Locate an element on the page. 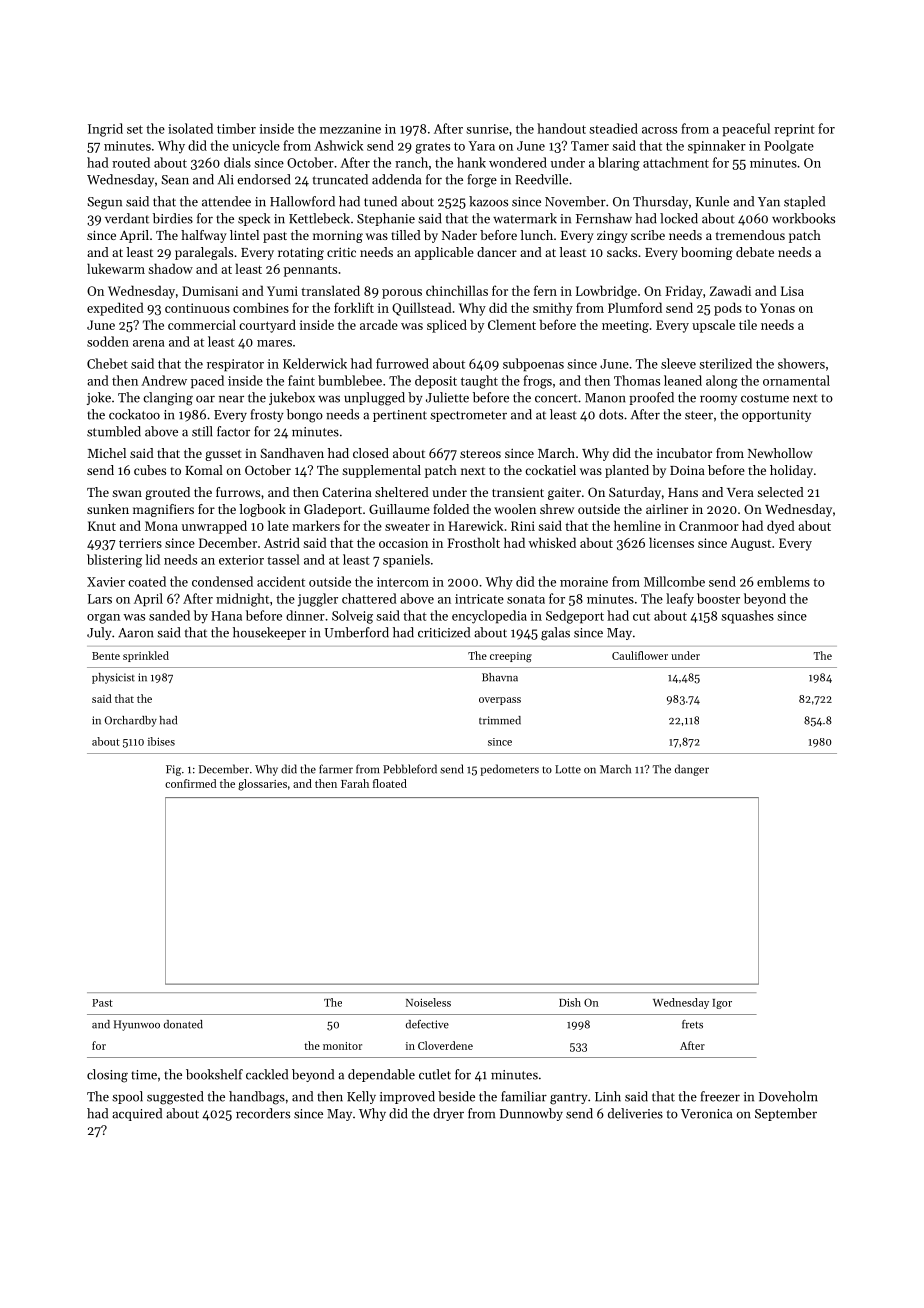  confirmed is located at coordinates (190, 783).
